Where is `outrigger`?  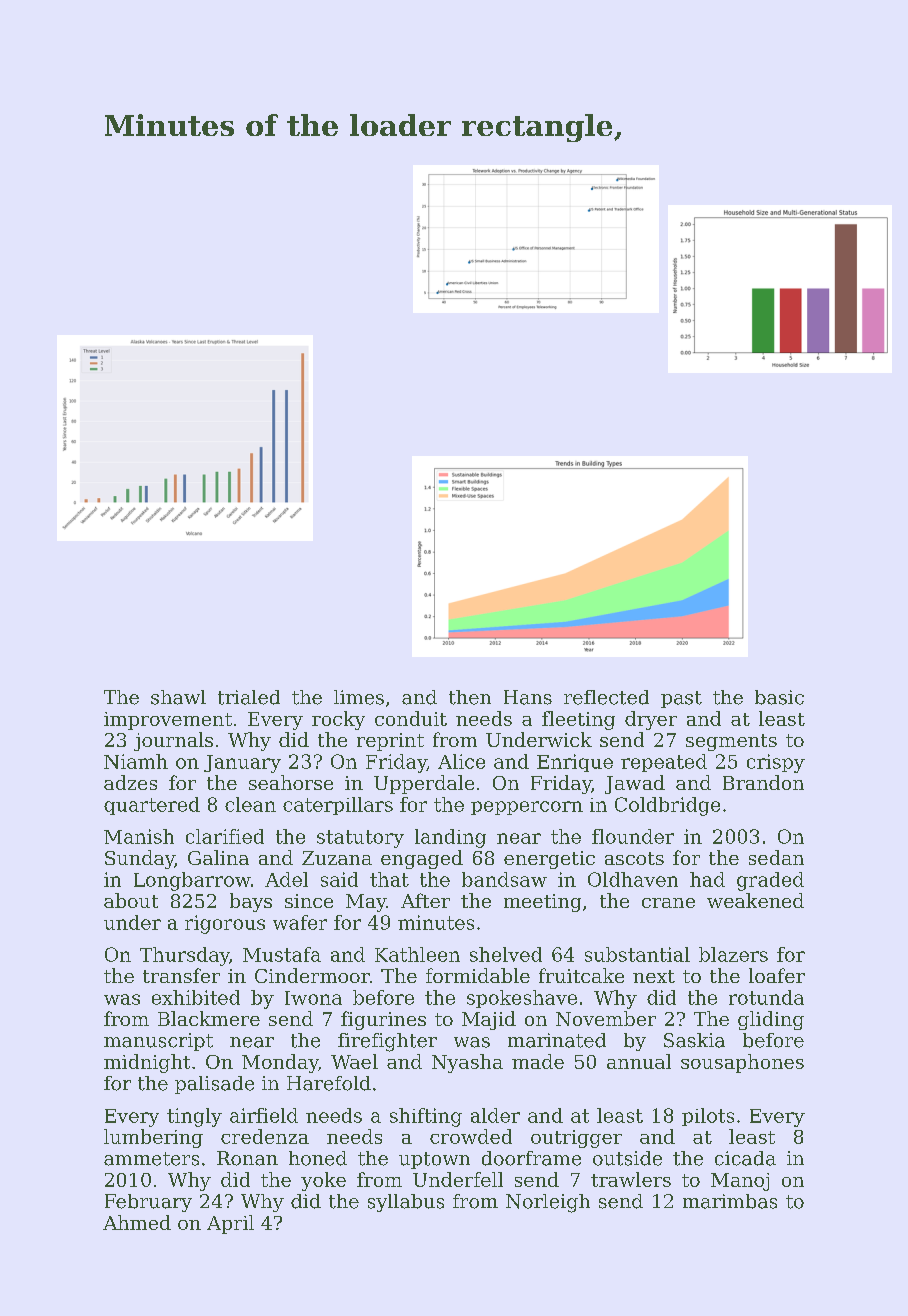 outrigger is located at coordinates (576, 1139).
